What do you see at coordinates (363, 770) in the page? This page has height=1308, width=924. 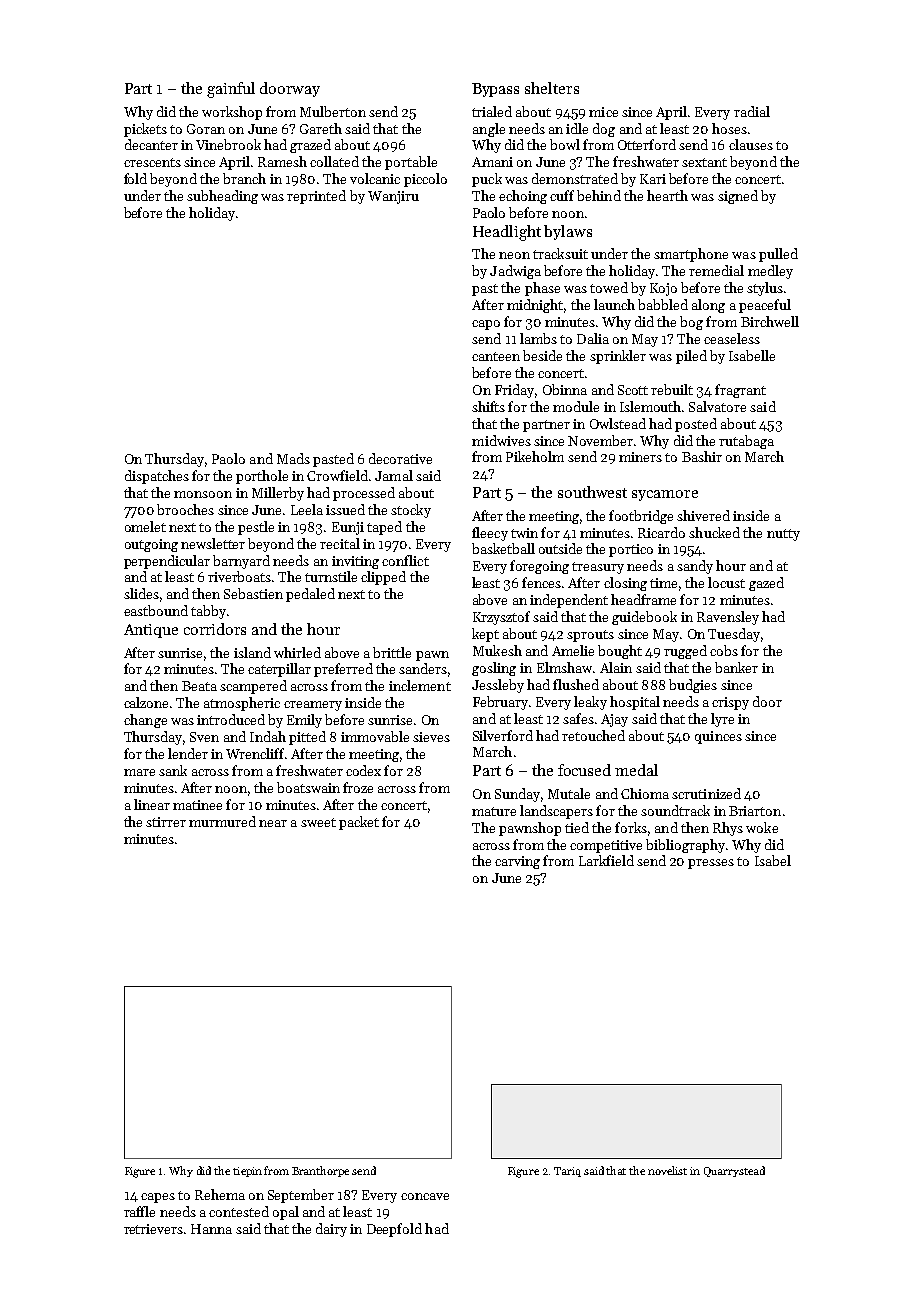 I see `codex` at bounding box center [363, 770].
